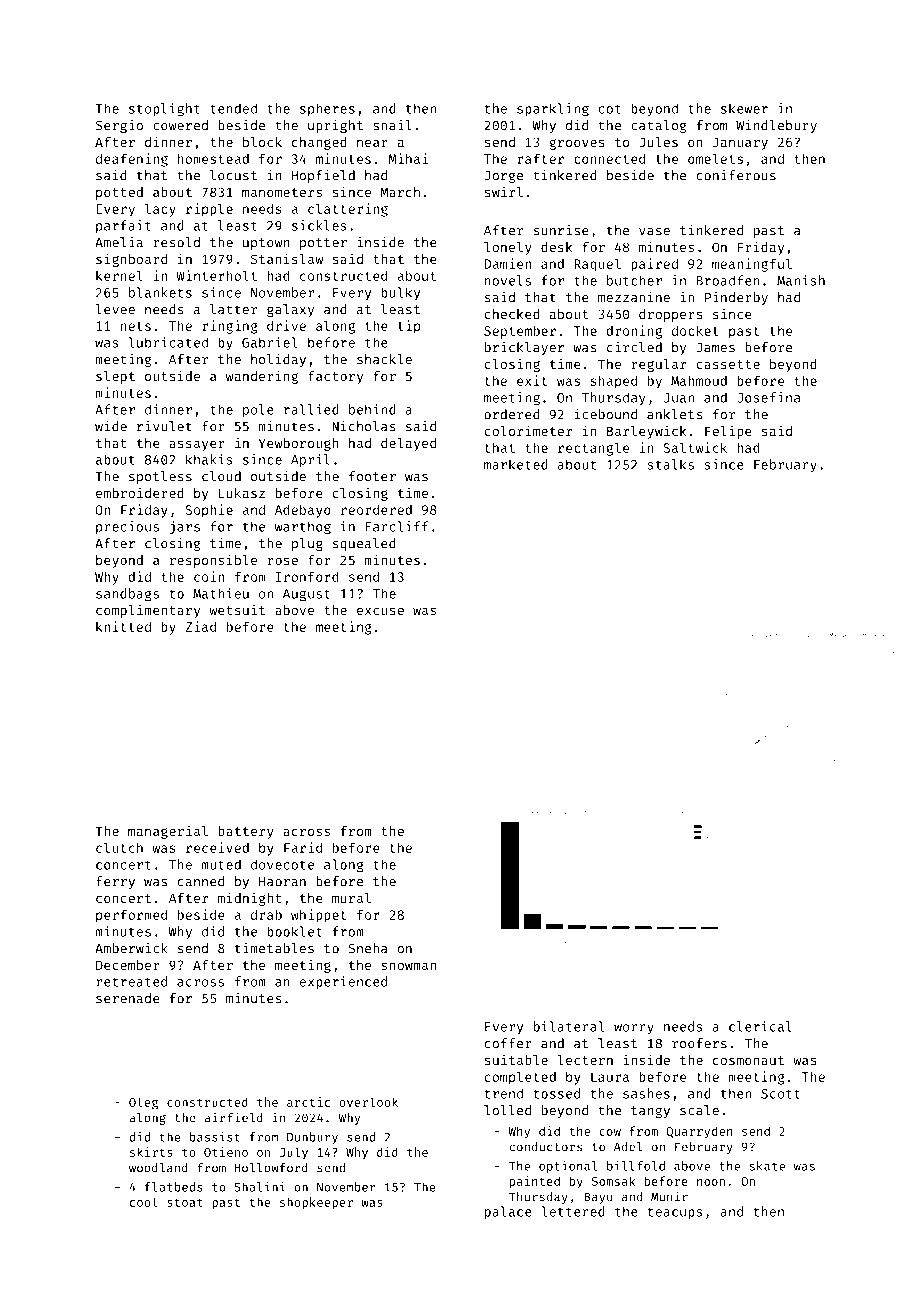 The width and height of the image is (924, 1308). What do you see at coordinates (164, 110) in the image?
I see `stoplight` at bounding box center [164, 110].
